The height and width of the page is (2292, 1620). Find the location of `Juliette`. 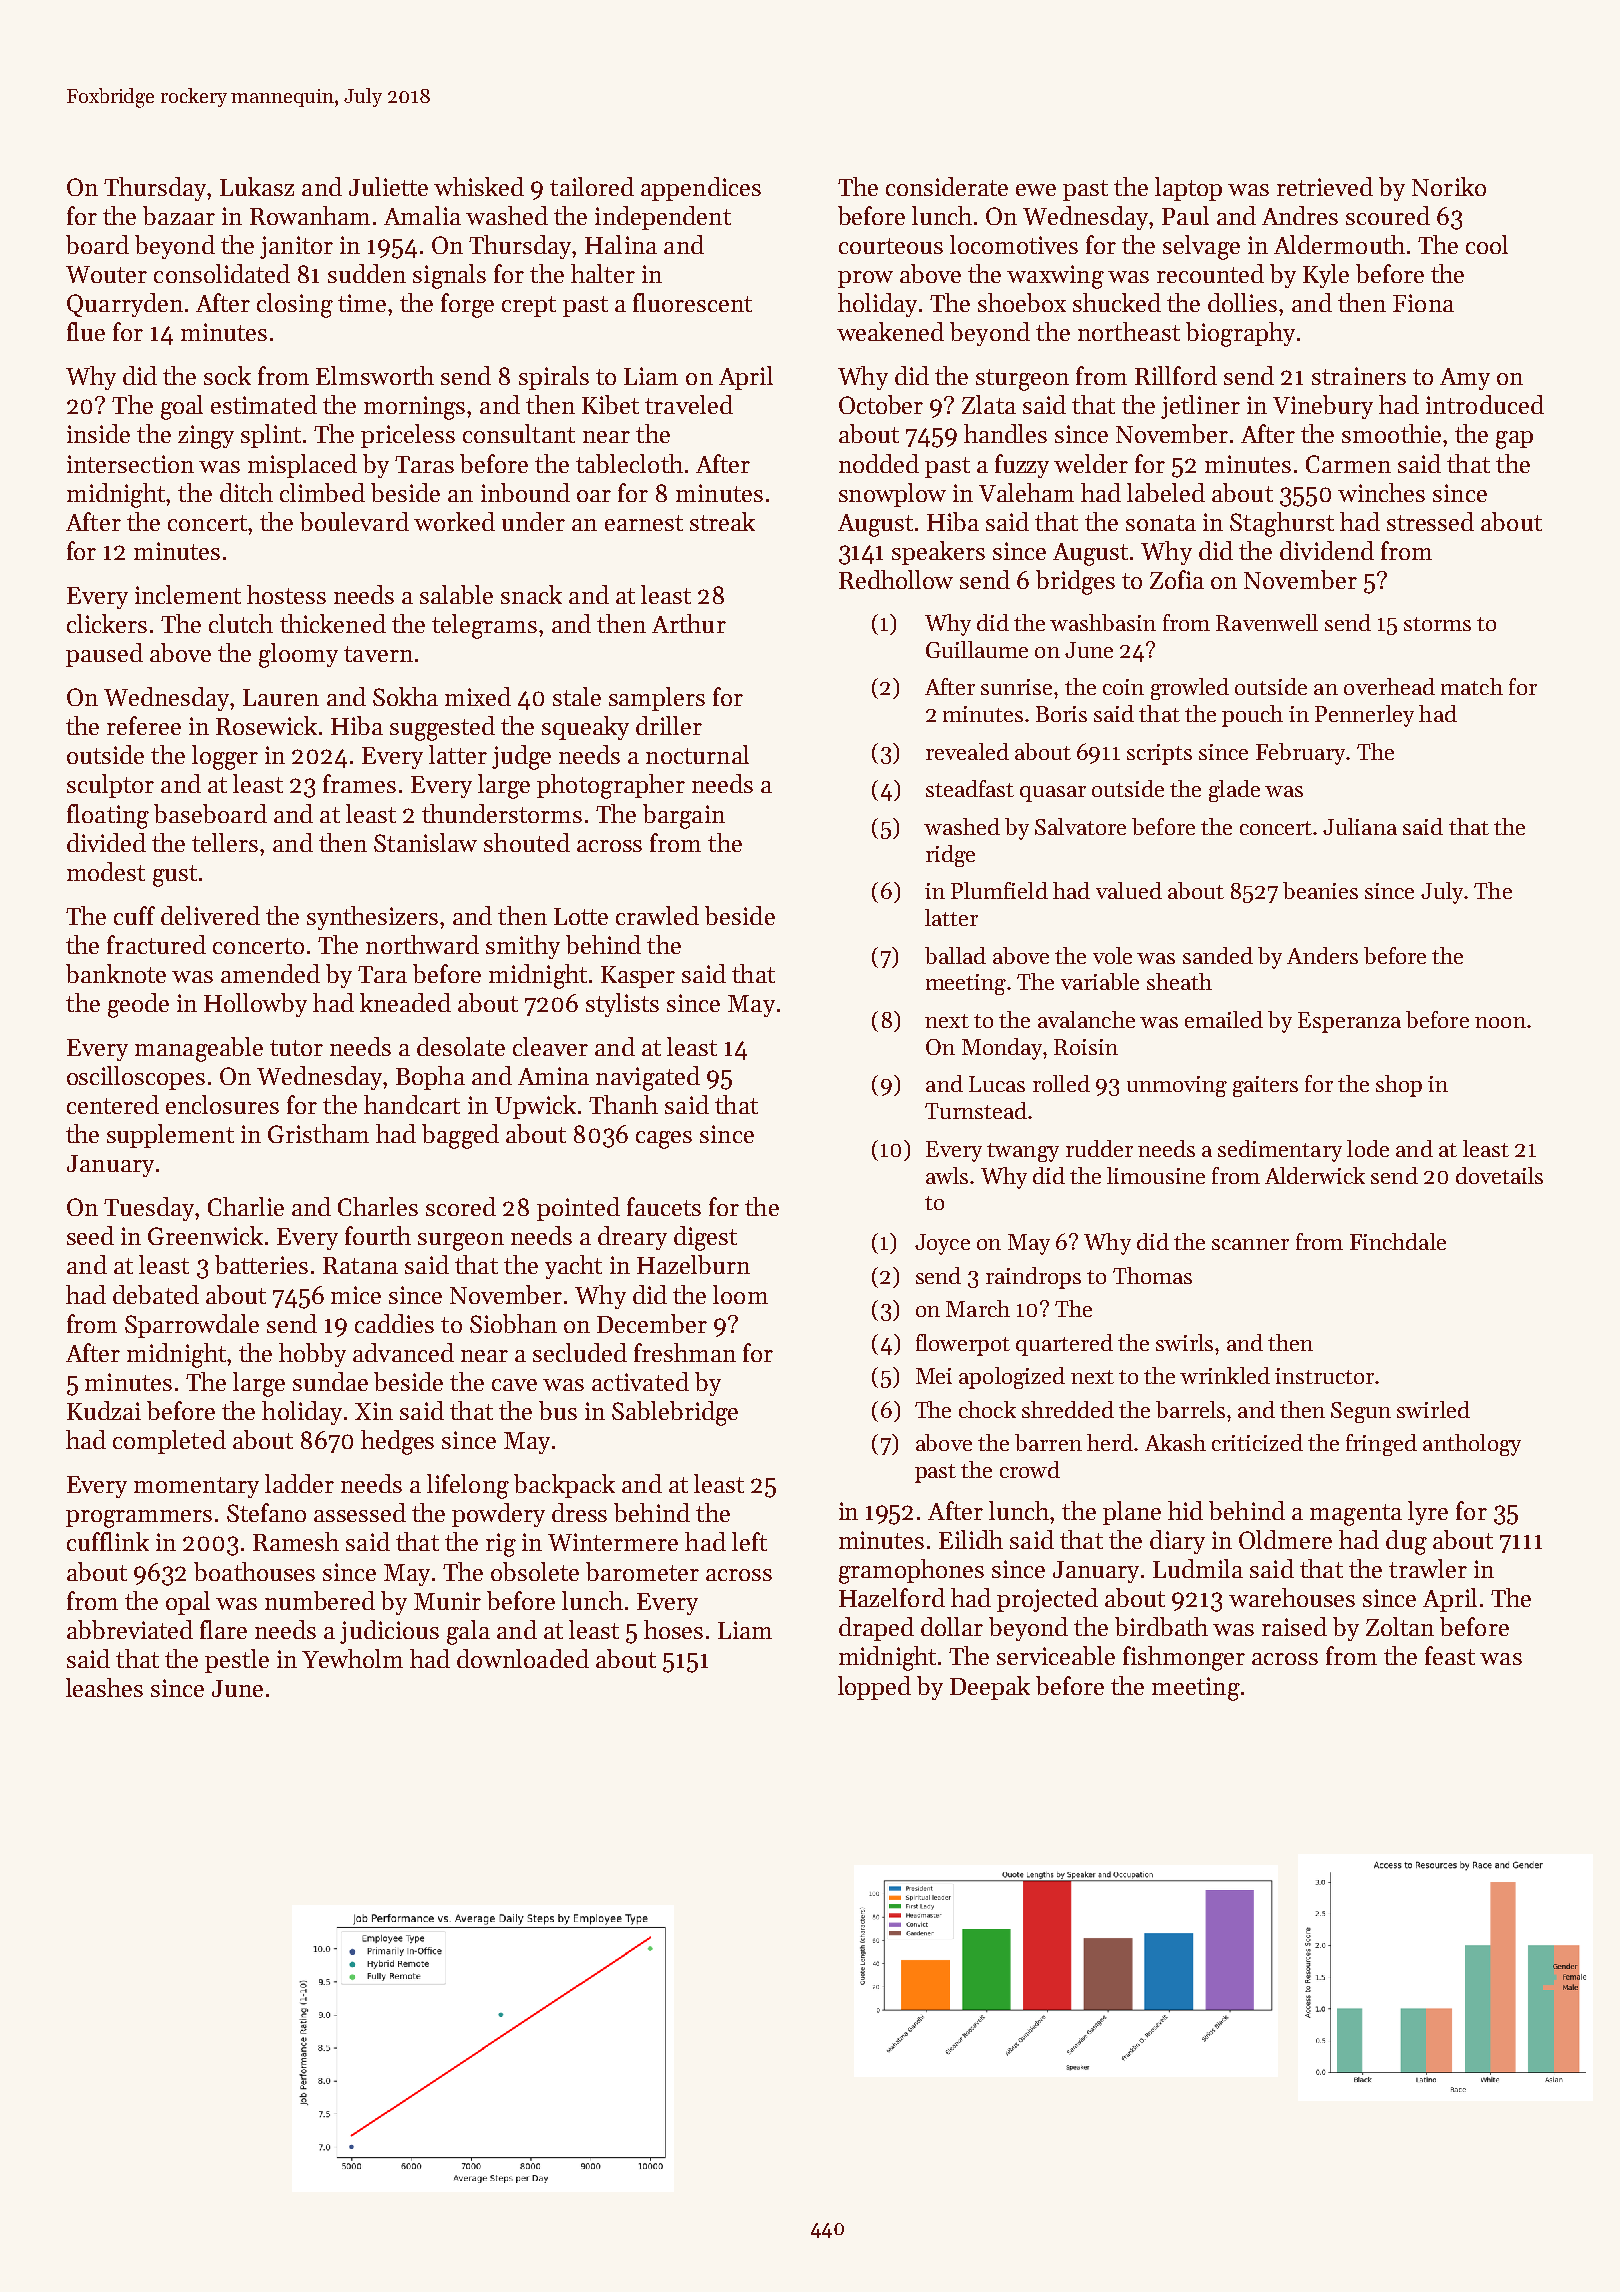

Juliette is located at coordinates (388, 186).
